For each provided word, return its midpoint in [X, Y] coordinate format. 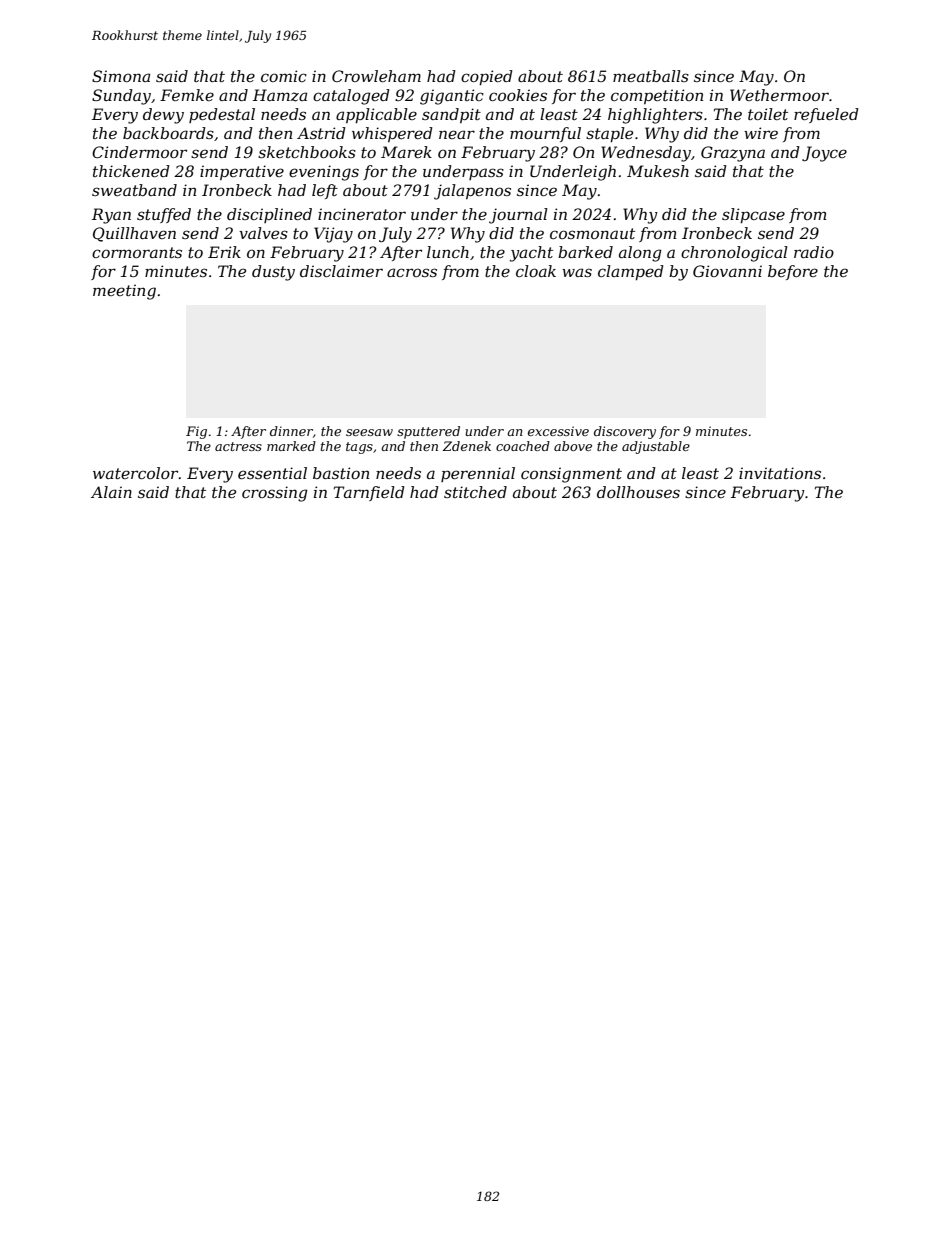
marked [291, 446]
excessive [558, 431]
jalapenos [472, 192]
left [325, 191]
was [577, 272]
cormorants [137, 252]
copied [487, 77]
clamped [631, 272]
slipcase [753, 215]
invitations [780, 473]
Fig [196, 432]
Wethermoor [779, 95]
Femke [187, 95]
